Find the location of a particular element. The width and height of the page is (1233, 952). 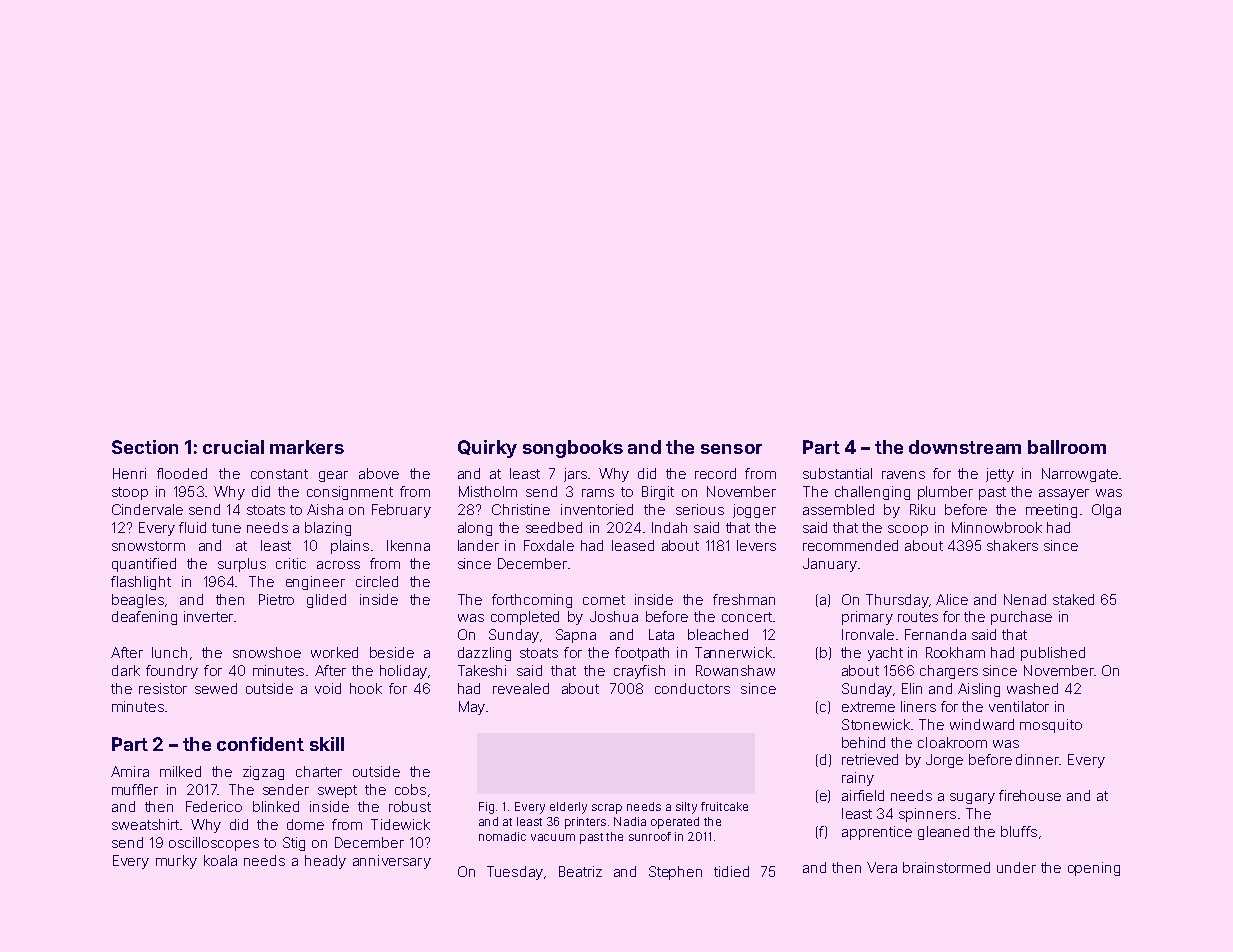

staked is located at coordinates (1073, 599).
